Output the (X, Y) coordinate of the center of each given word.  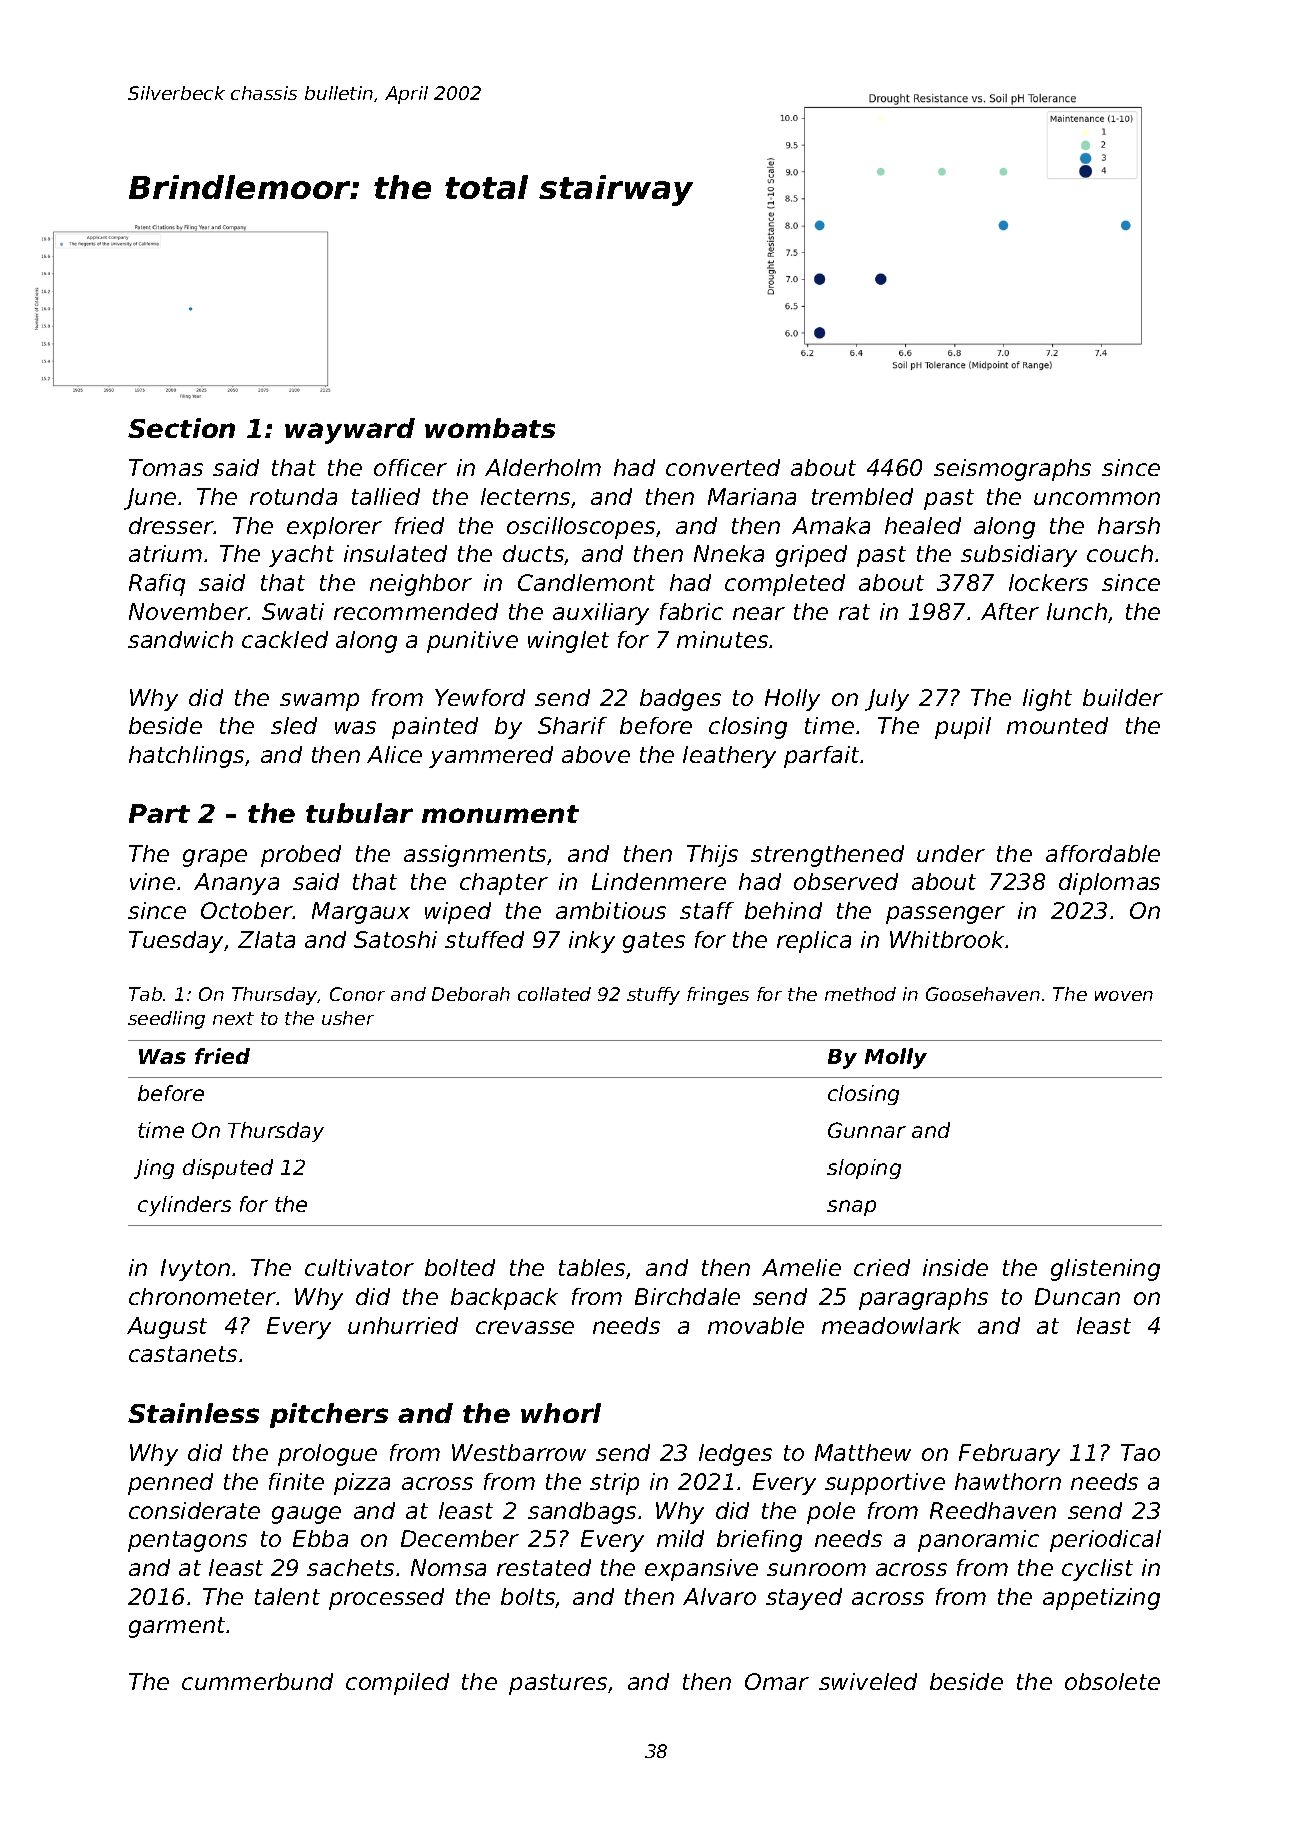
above (596, 754)
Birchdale (687, 1296)
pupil (963, 728)
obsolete (1112, 1681)
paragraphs (923, 1299)
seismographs (1012, 470)
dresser (171, 525)
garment (177, 1627)
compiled (397, 1684)
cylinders (184, 1206)
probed (301, 856)
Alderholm (543, 467)
